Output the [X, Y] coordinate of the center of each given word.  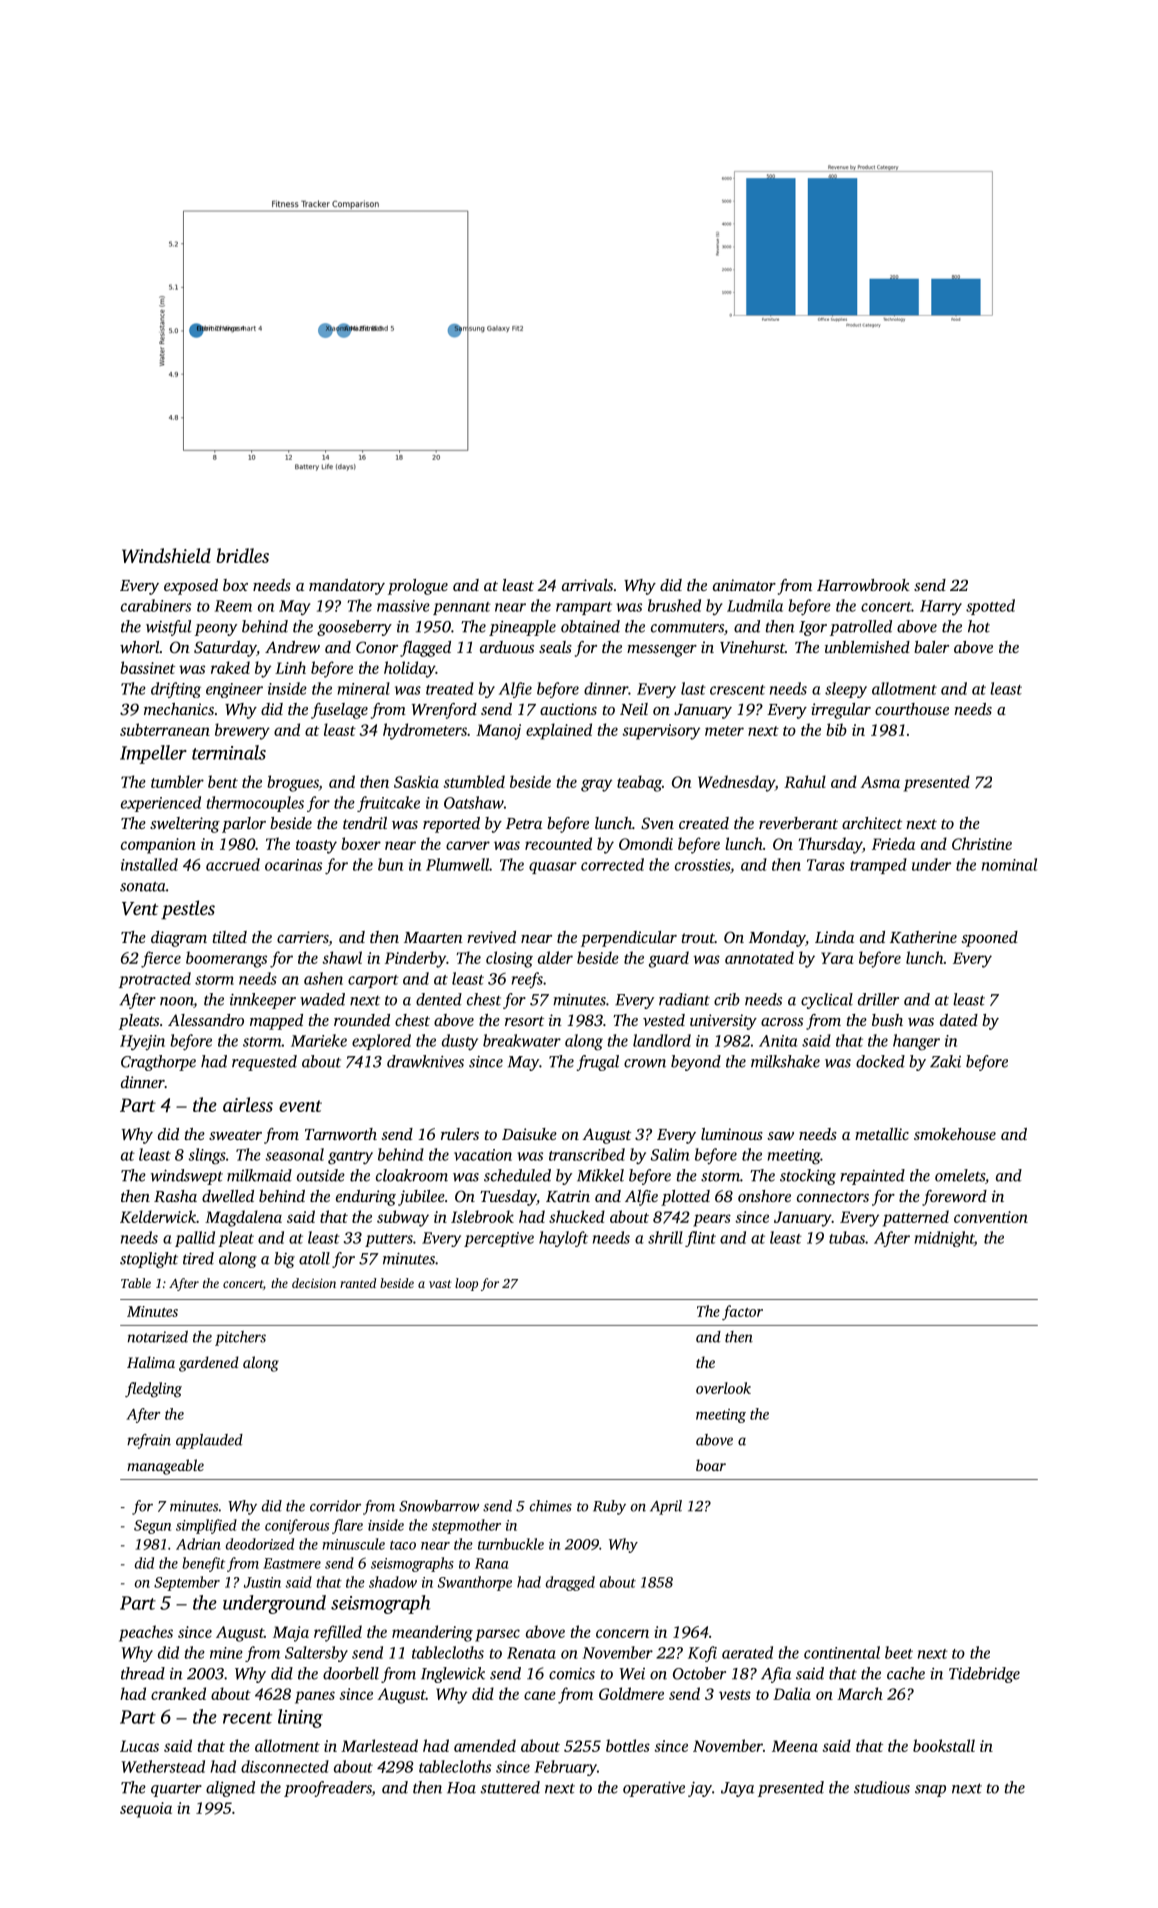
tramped [878, 866]
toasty [316, 847]
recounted [558, 843]
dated [959, 1020]
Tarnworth [341, 1134]
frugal [597, 1063]
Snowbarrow [439, 1506]
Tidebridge [984, 1675]
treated [450, 688]
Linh [290, 667]
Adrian [198, 1544]
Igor [813, 628]
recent [247, 1718]
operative [654, 1789]
